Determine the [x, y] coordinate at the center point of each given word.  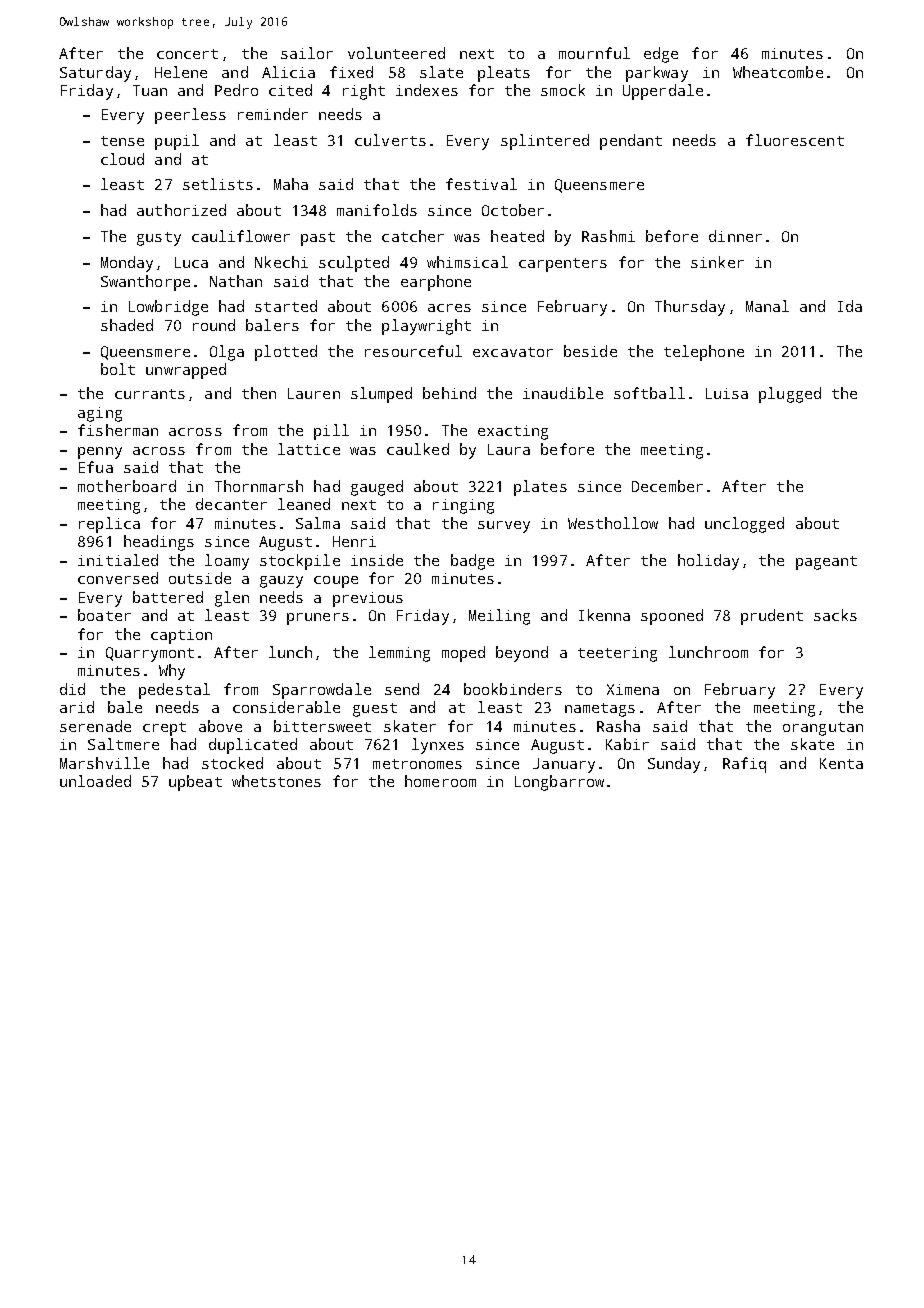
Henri [354, 541]
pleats [504, 74]
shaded [127, 325]
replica [109, 525]
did [72, 689]
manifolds [377, 210]
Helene [181, 72]
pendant [631, 142]
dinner [735, 236]
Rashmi [608, 236]
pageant [826, 563]
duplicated [253, 746]
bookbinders [513, 689]
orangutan [823, 729]
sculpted [354, 264]
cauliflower [241, 236]
